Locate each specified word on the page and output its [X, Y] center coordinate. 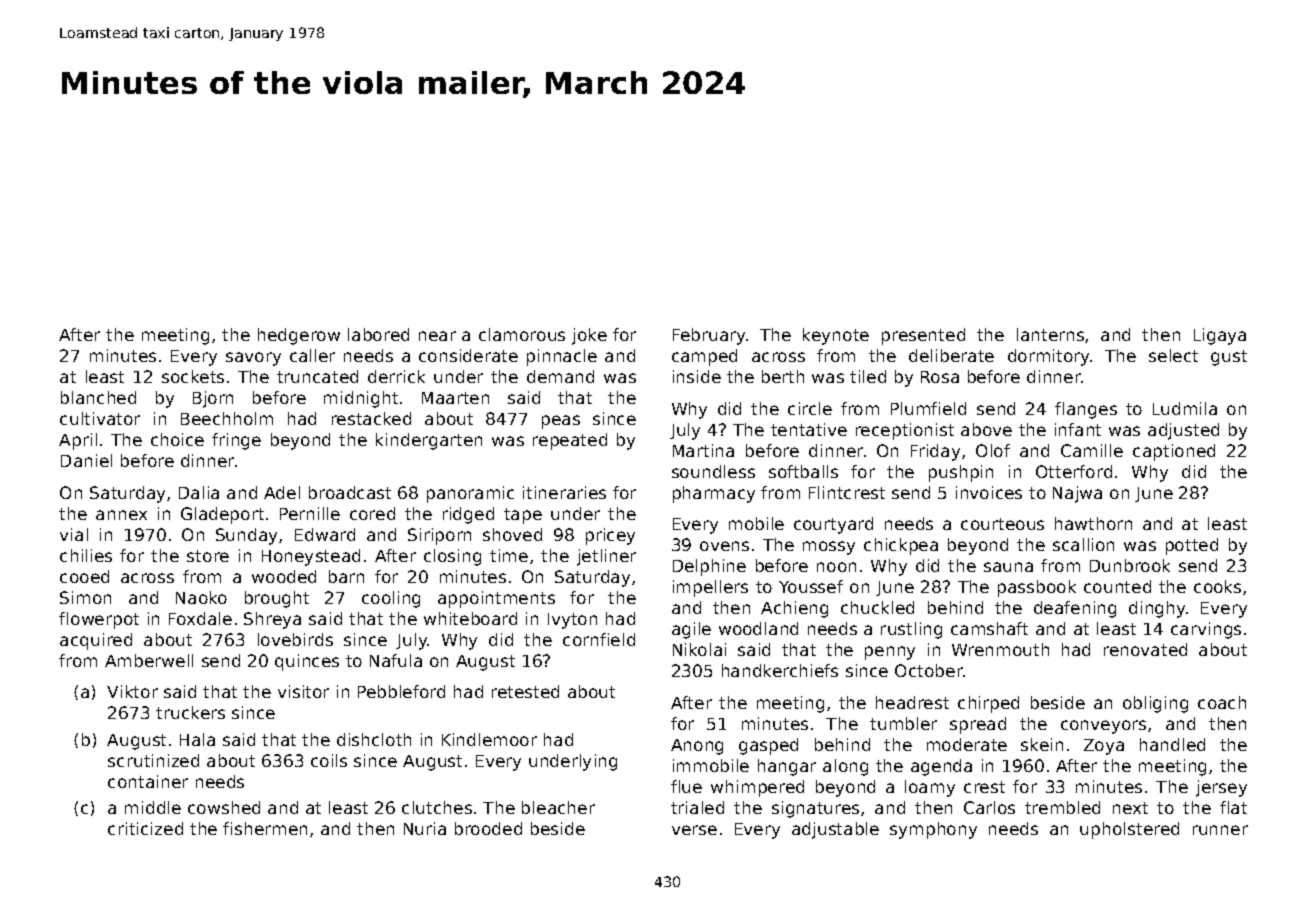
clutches [437, 807]
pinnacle [562, 357]
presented [923, 336]
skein [1042, 744]
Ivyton [572, 621]
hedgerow [299, 336]
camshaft [989, 628]
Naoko [201, 597]
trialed [697, 807]
